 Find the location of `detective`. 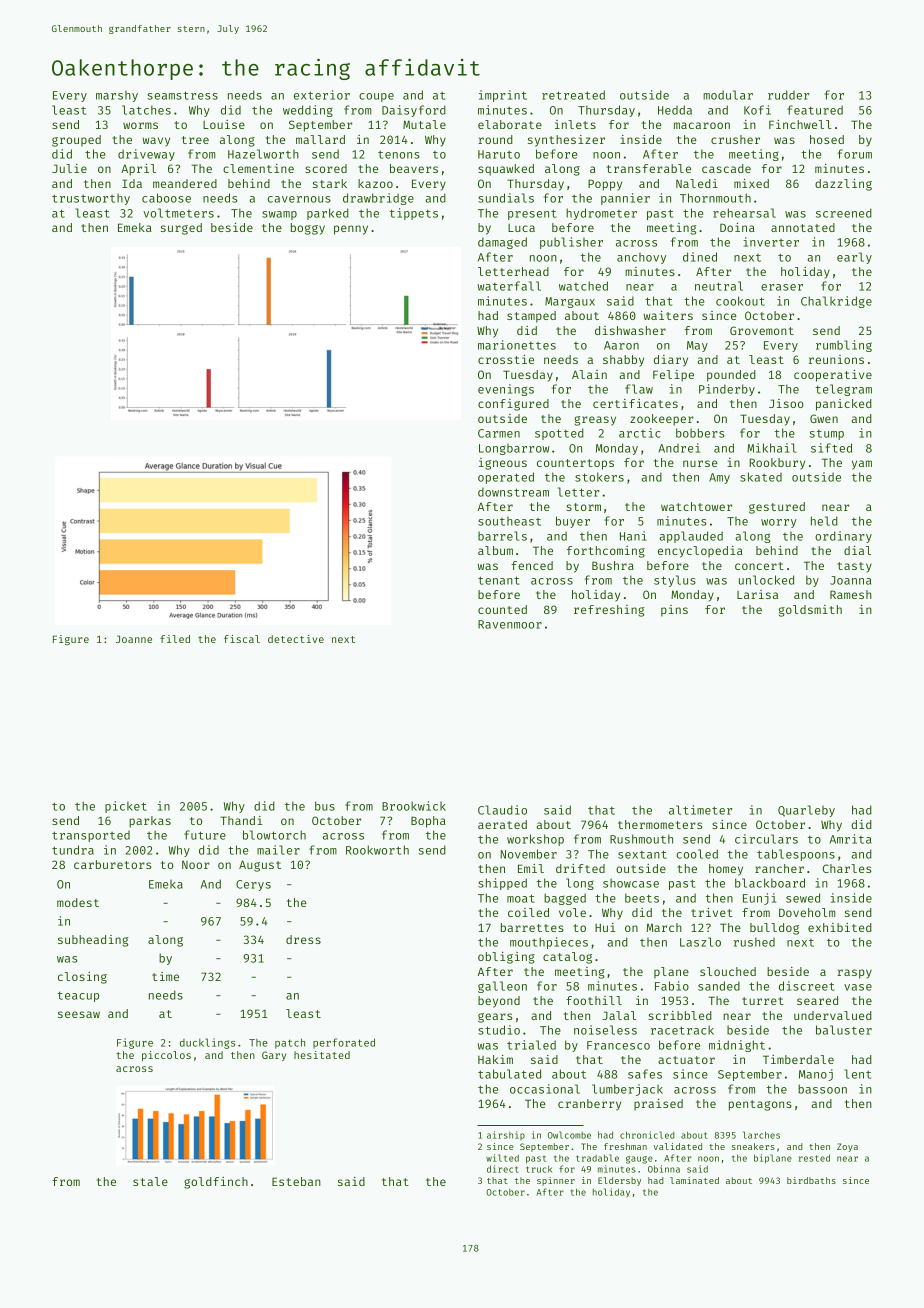

detective is located at coordinates (296, 639).
